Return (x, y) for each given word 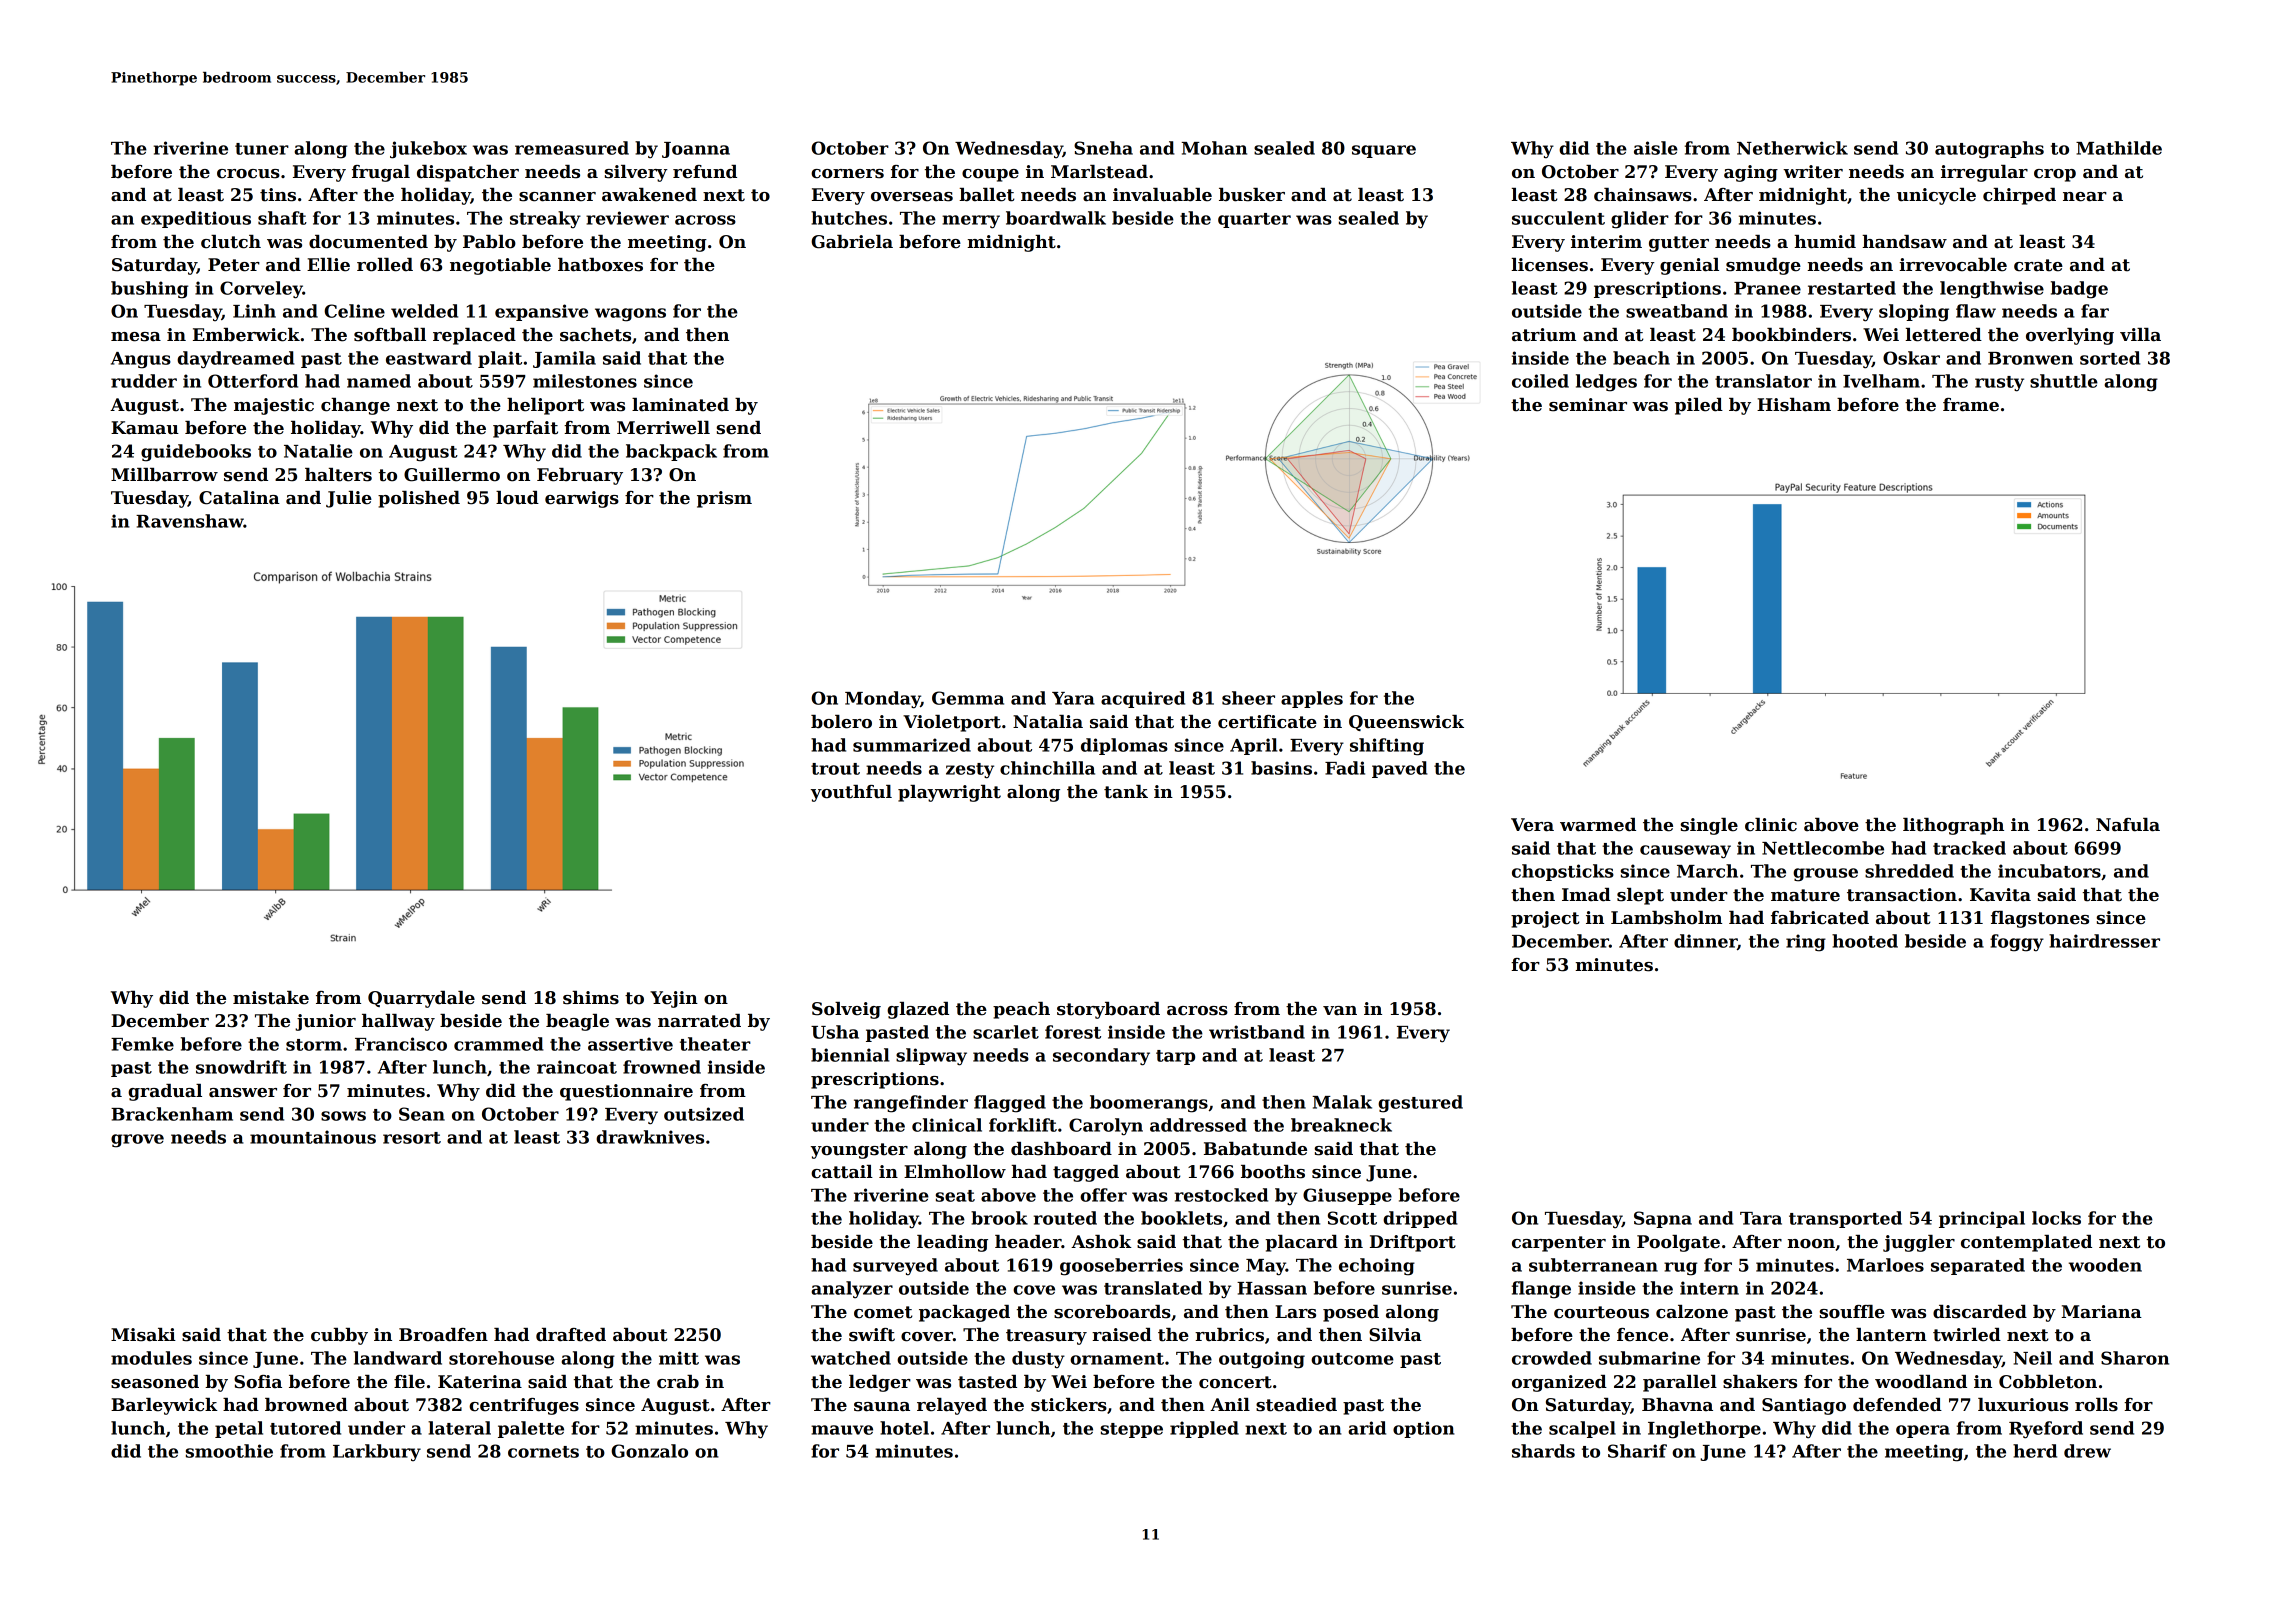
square (1384, 151)
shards (1543, 1451)
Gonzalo (649, 1451)
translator (1763, 381)
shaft (282, 218)
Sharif (1637, 1451)
